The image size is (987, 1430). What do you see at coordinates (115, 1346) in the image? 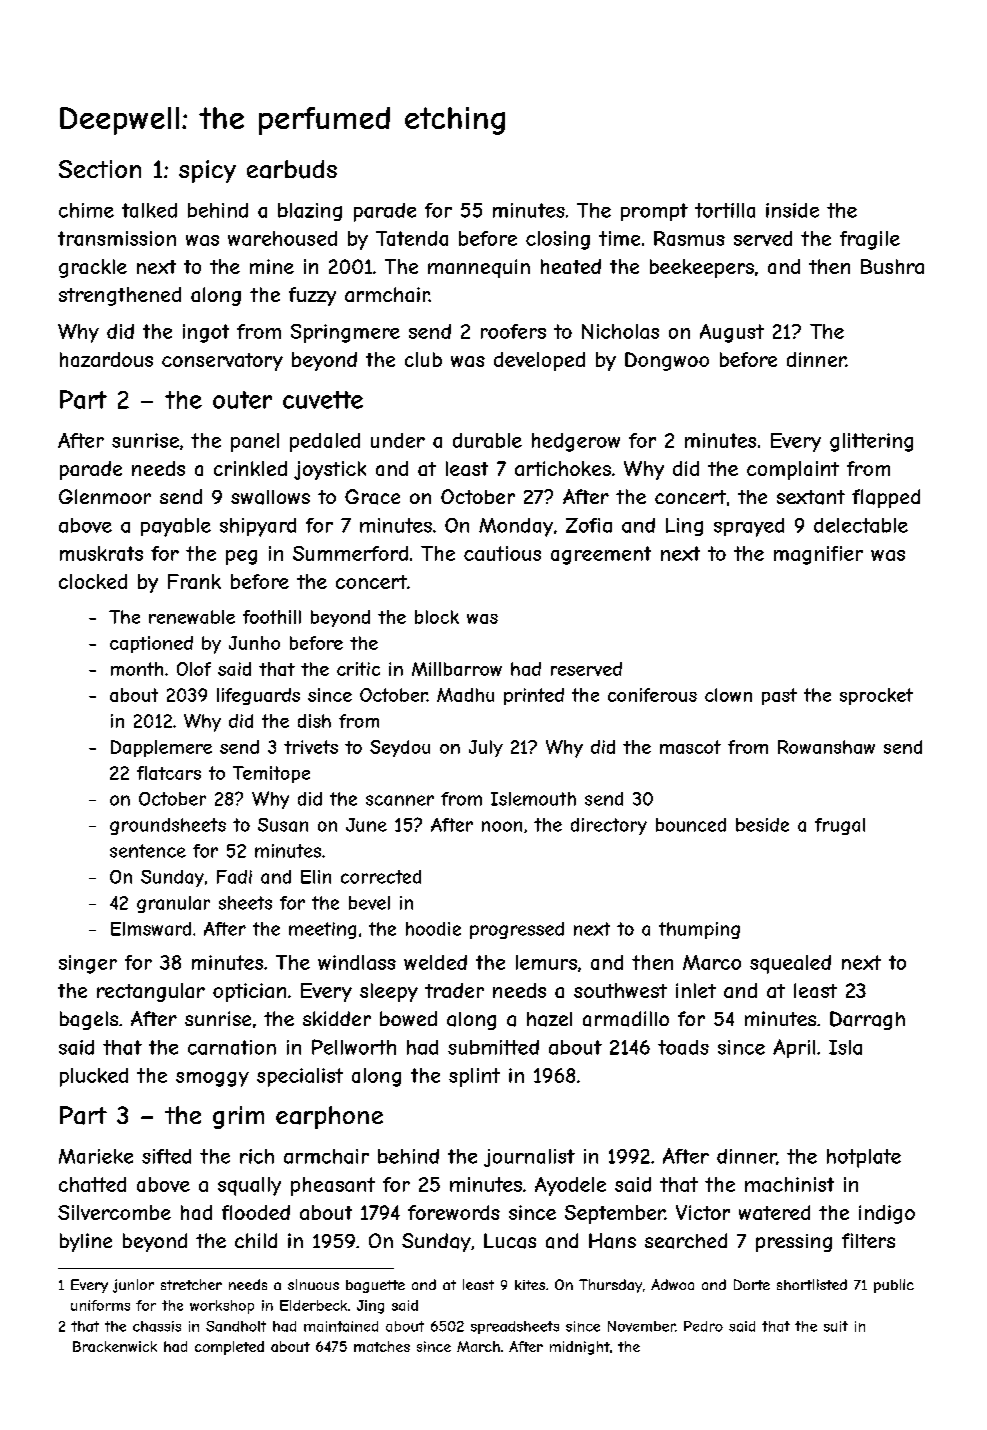
I see `Brackenwick` at bounding box center [115, 1346].
